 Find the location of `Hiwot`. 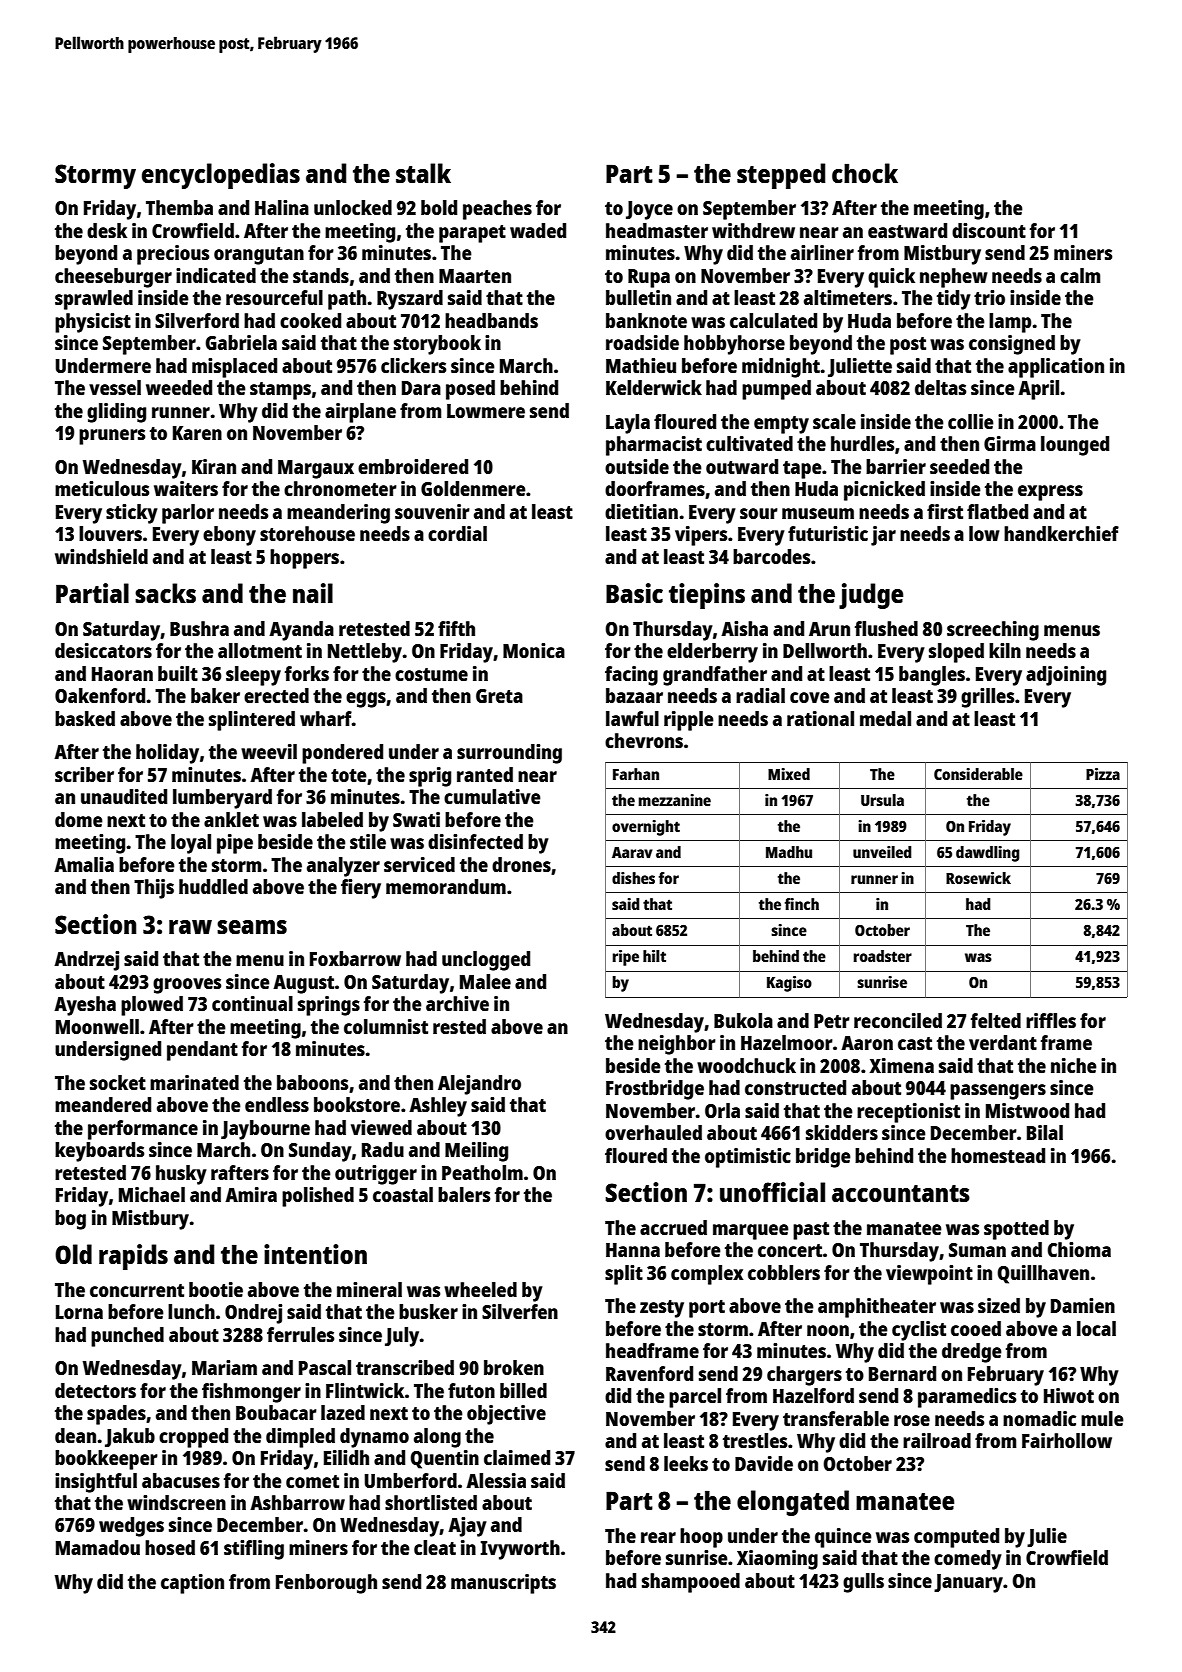

Hiwot is located at coordinates (1069, 1395).
